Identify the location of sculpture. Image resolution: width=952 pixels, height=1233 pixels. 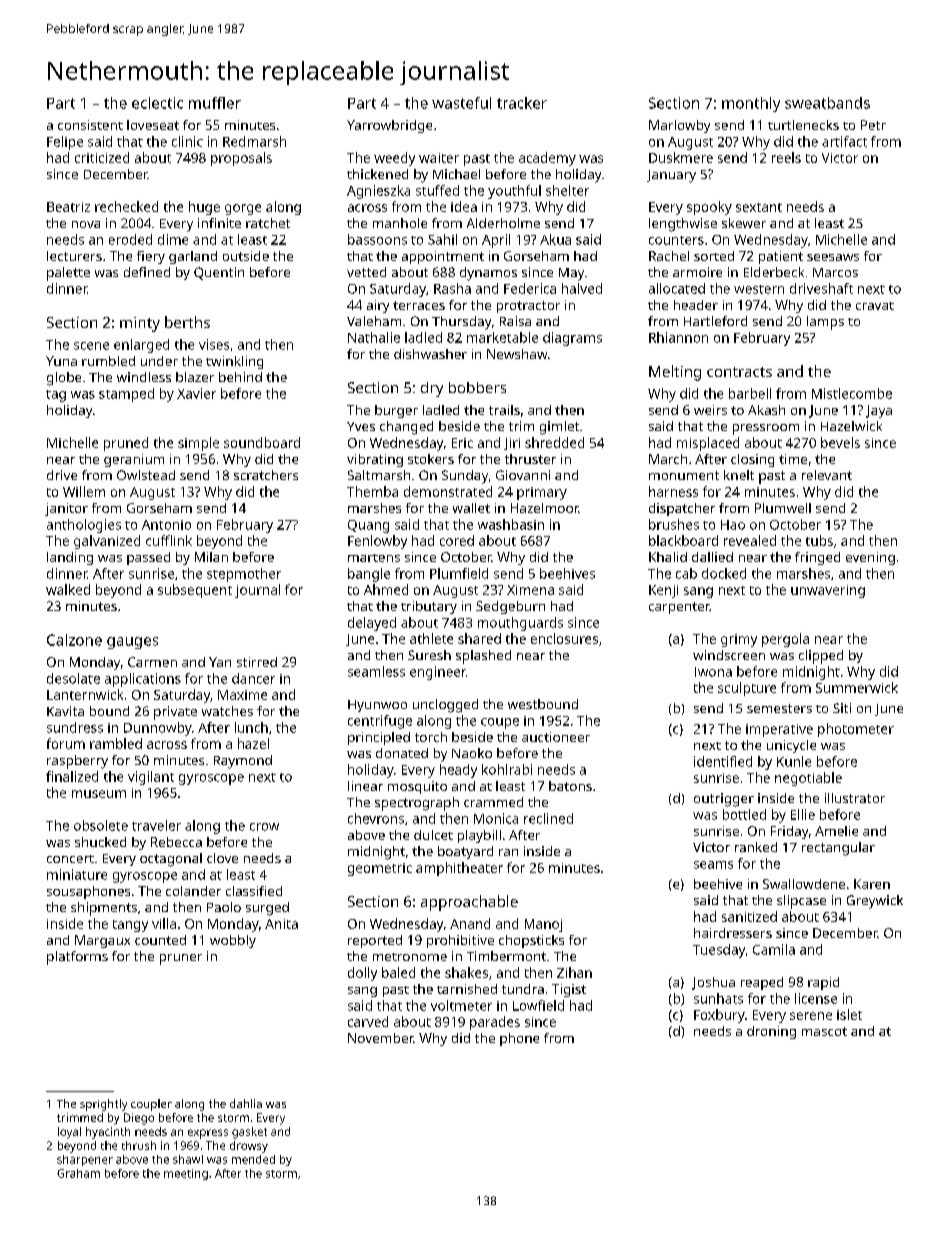
(747, 689).
